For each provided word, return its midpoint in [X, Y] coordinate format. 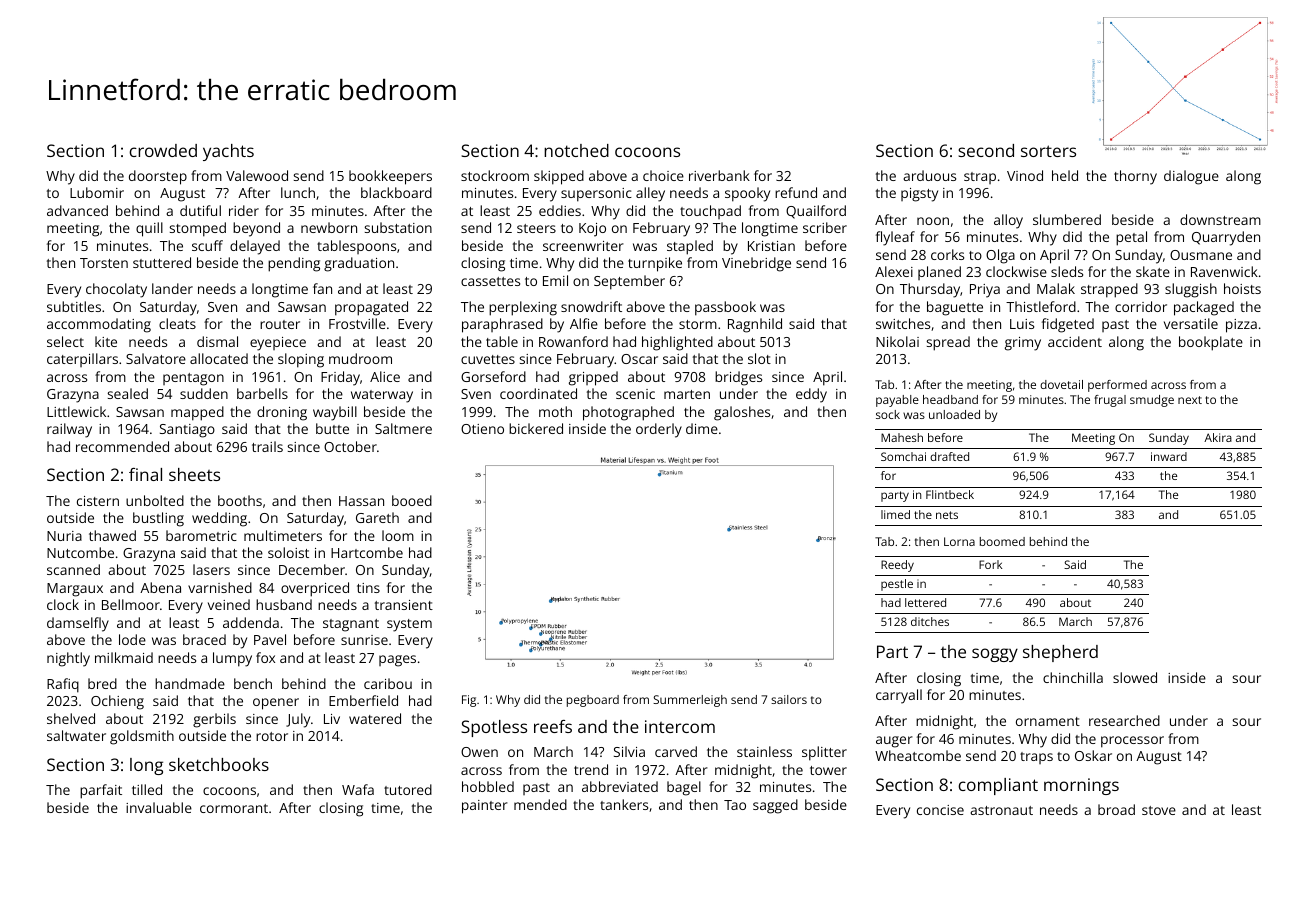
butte [332, 428]
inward [1169, 456]
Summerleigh [690, 701]
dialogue [1191, 177]
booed [412, 500]
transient [404, 605]
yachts [228, 152]
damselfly [78, 624]
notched [576, 150]
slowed [1135, 677]
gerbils [214, 720]
